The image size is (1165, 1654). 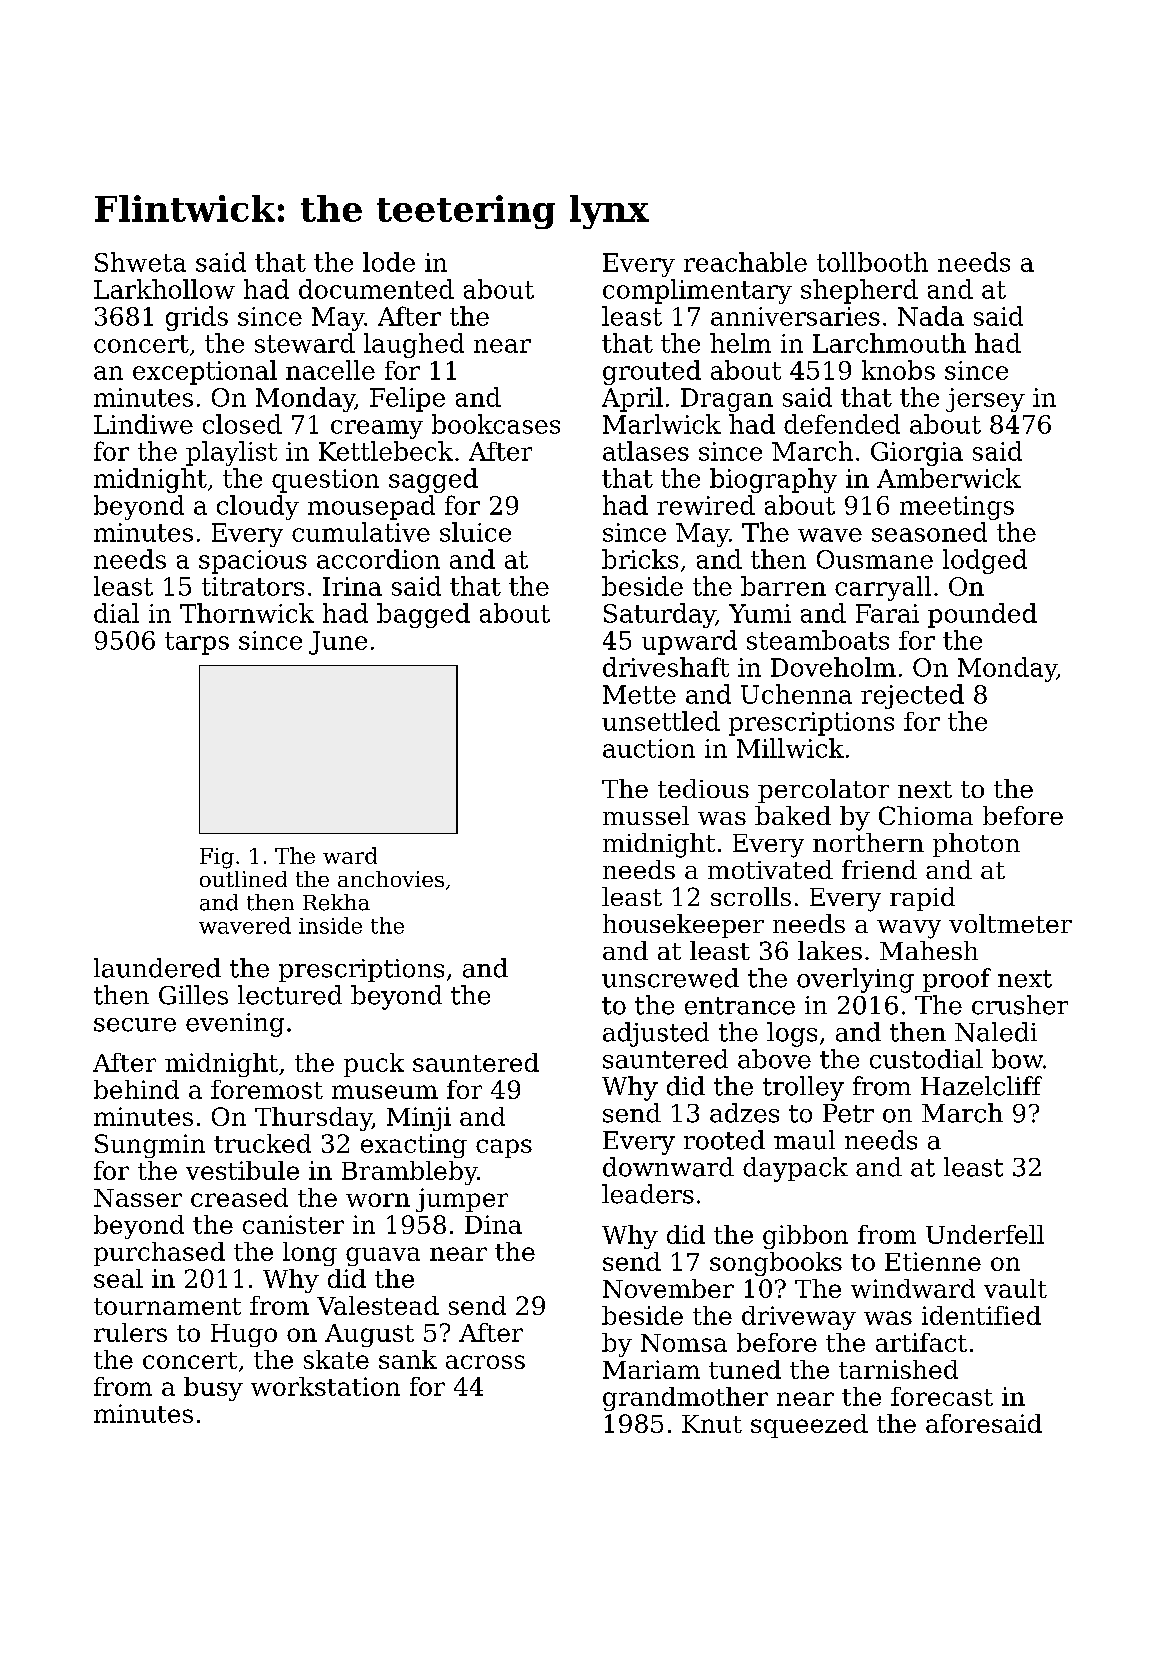 I want to click on Sungmin, so click(x=150, y=1146).
